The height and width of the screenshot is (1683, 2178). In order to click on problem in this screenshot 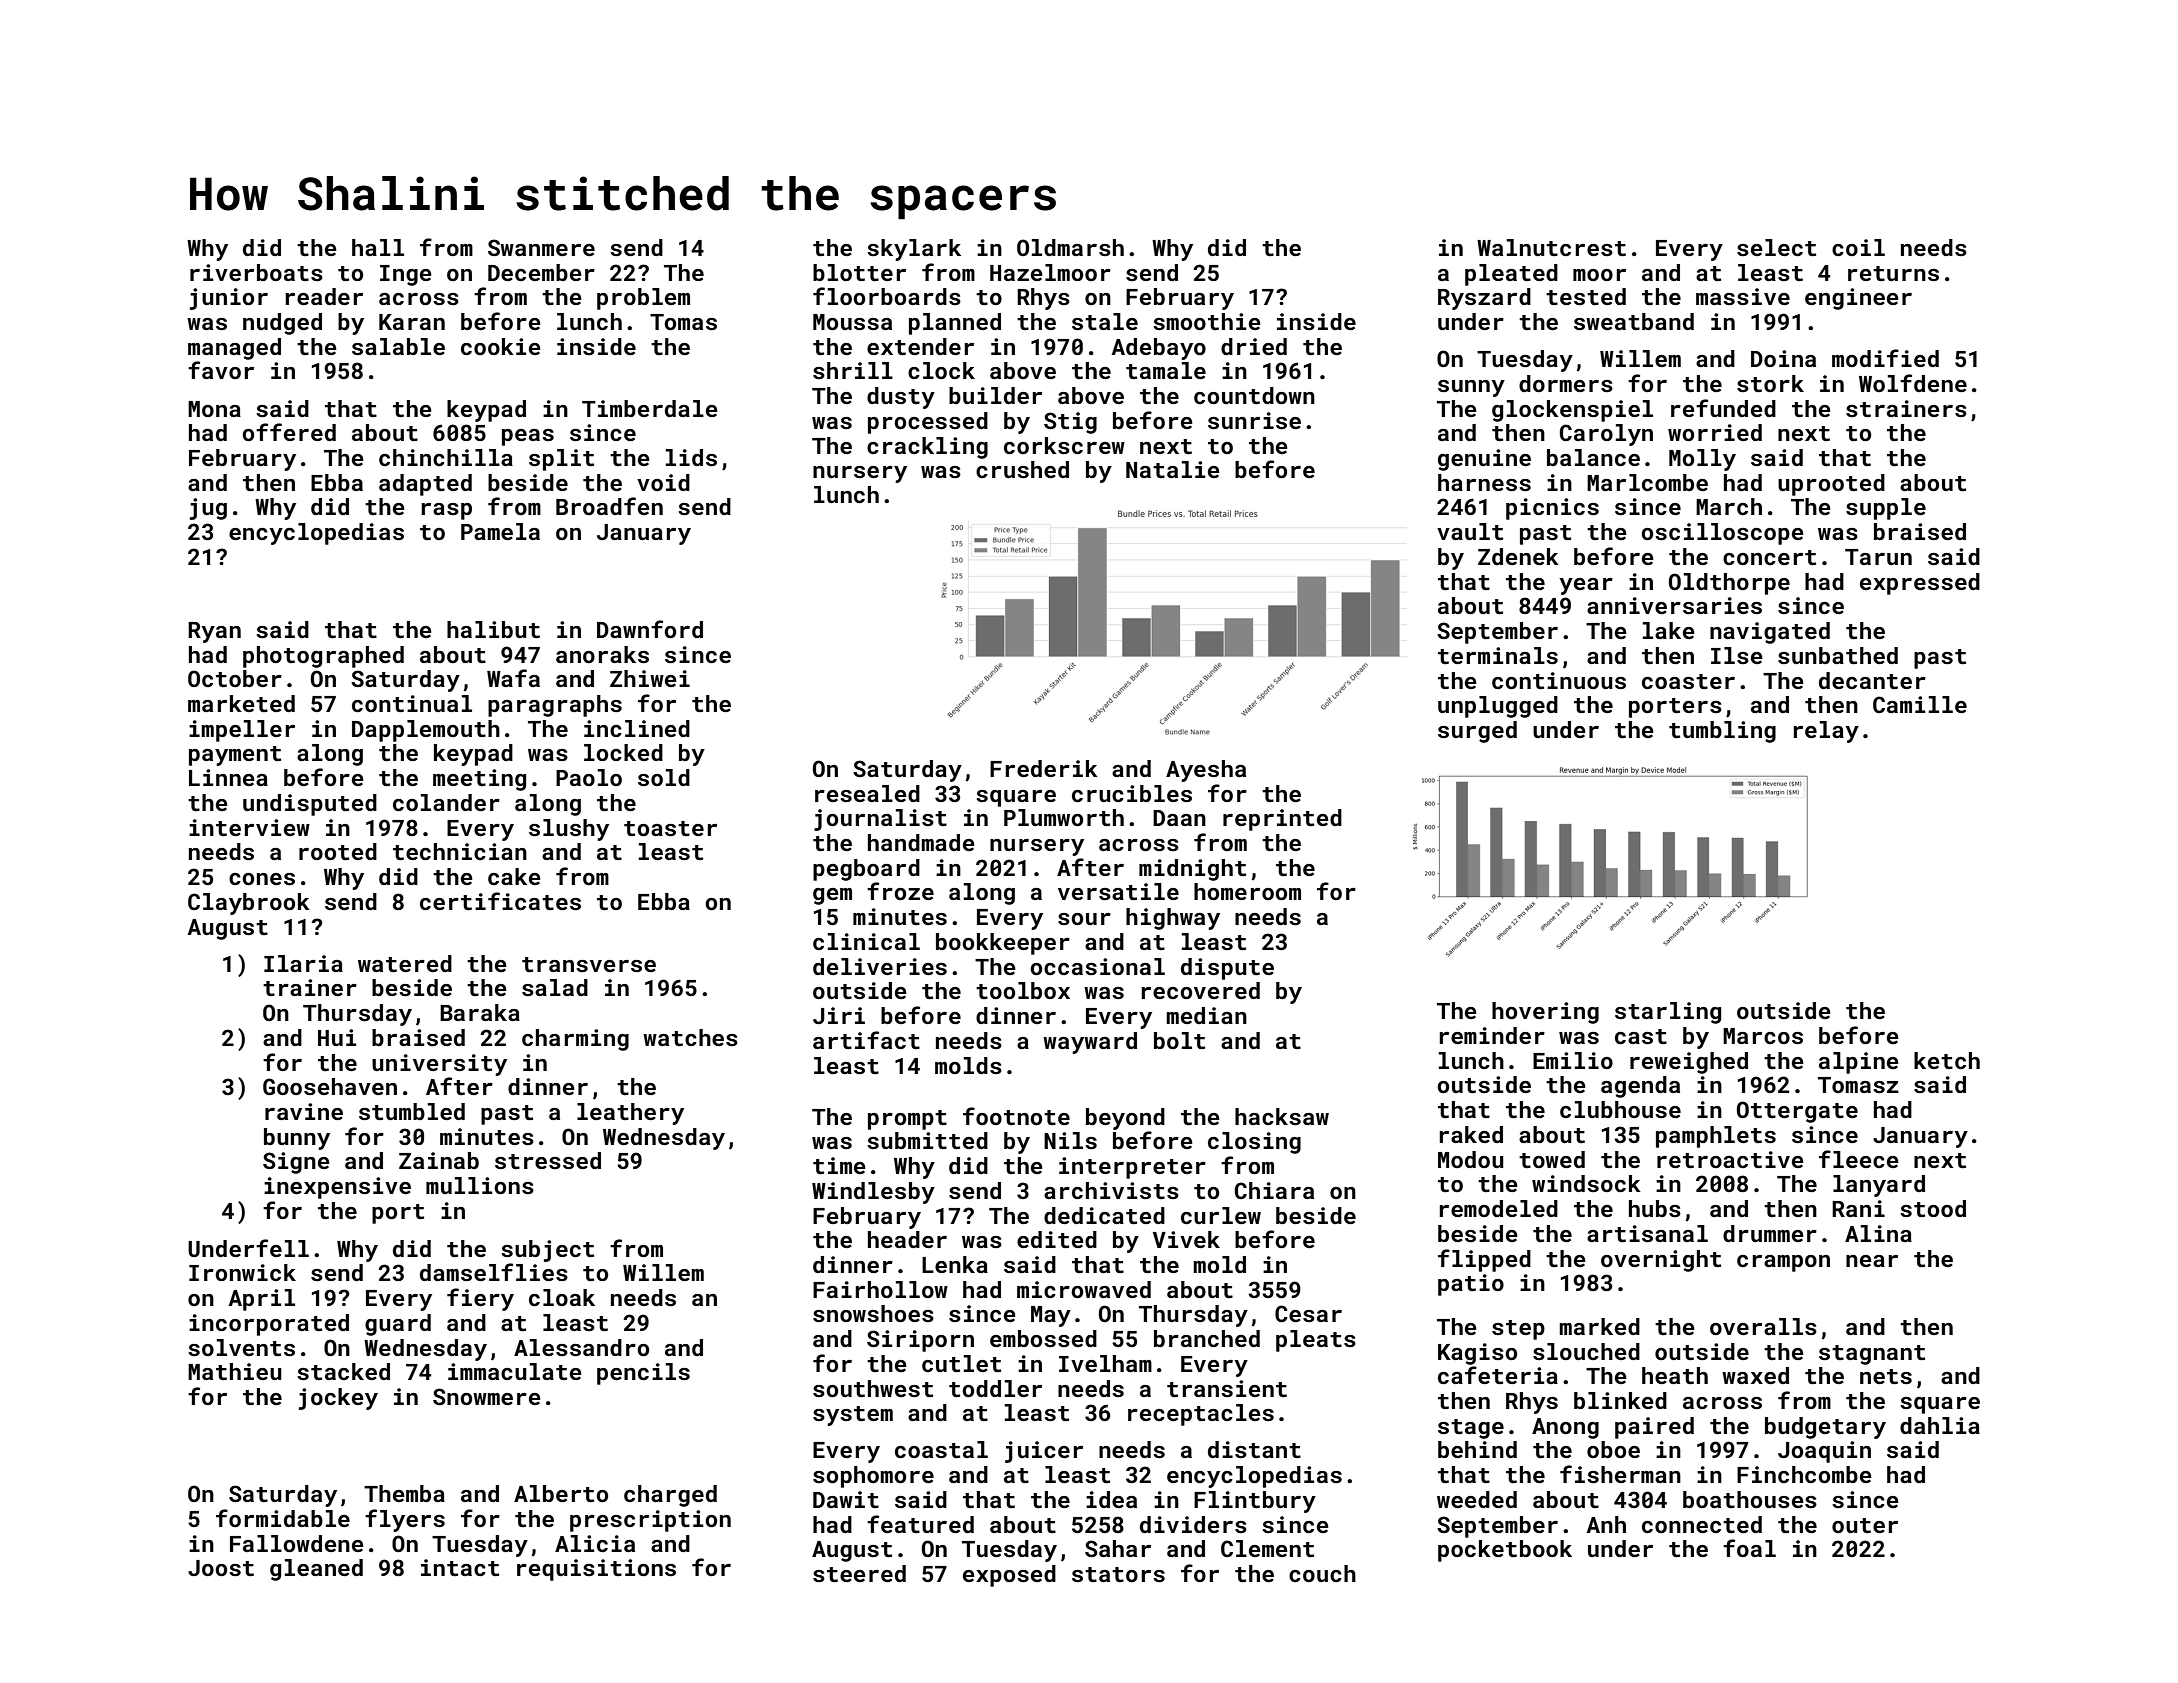, I will do `click(643, 299)`.
